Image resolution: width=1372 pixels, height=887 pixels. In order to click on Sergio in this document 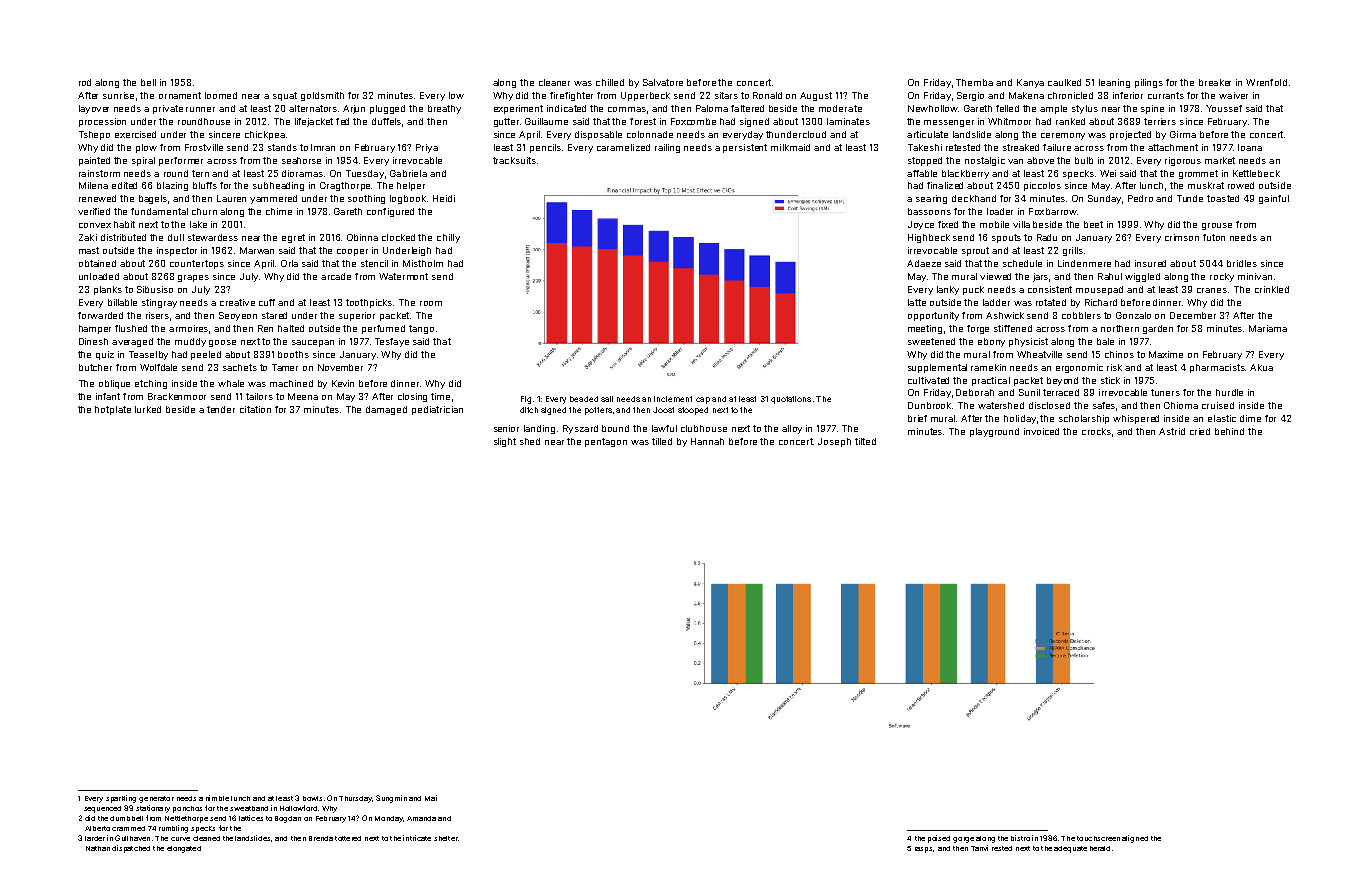, I will do `click(970, 96)`.
